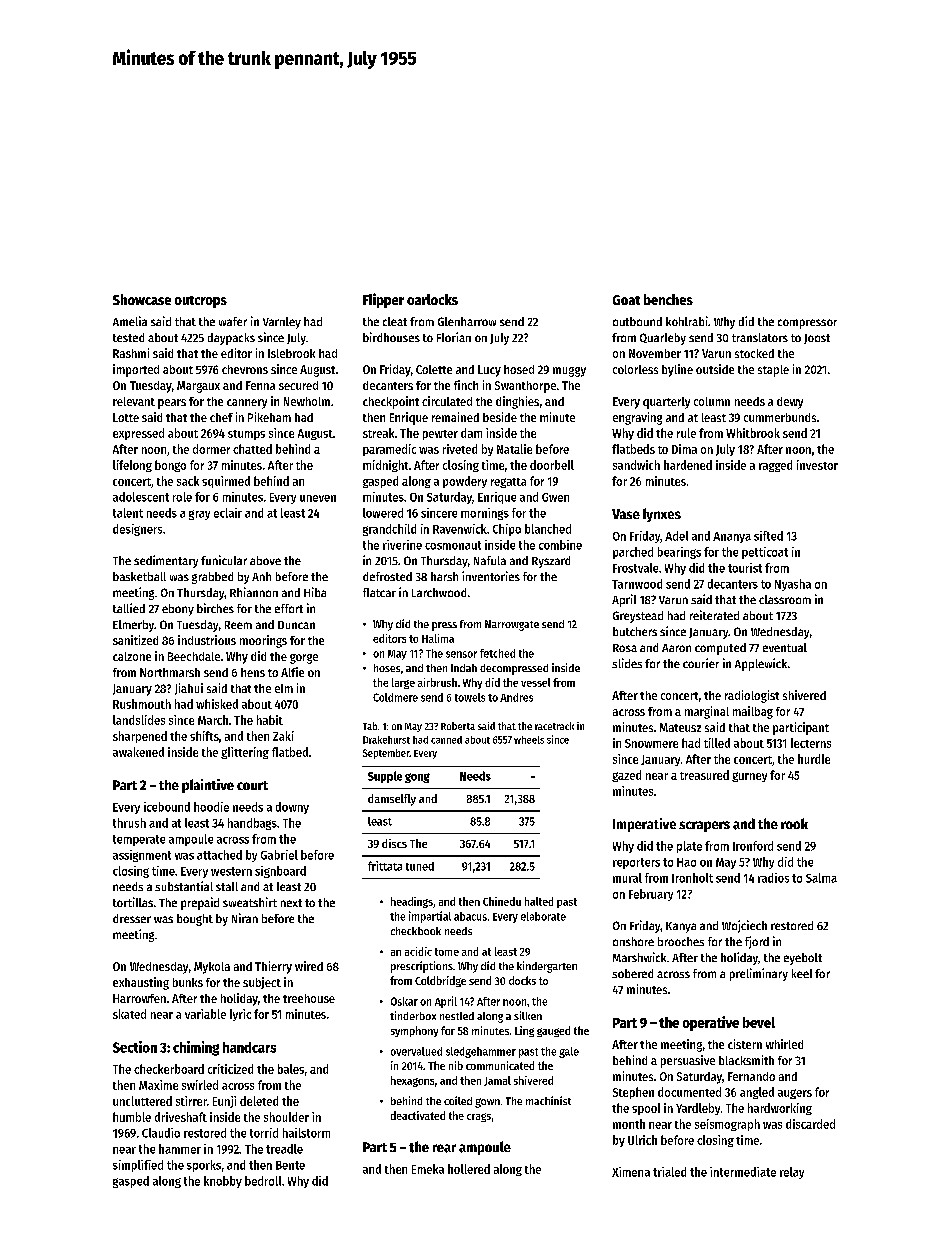  Describe the element at coordinates (502, 901) in the document. I see `Chinedu` at that location.
